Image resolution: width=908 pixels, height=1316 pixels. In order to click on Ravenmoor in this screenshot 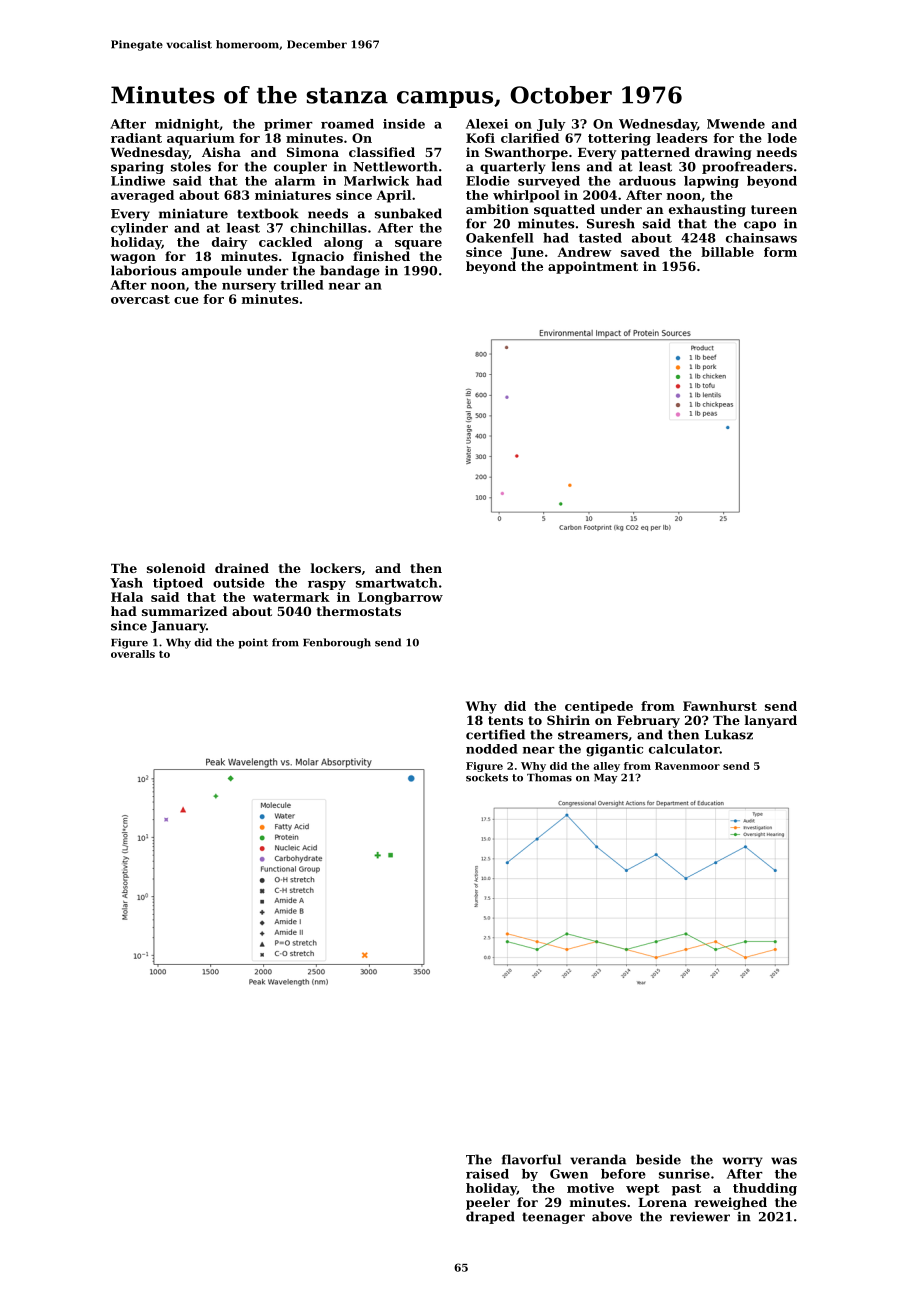, I will do `click(687, 766)`.
